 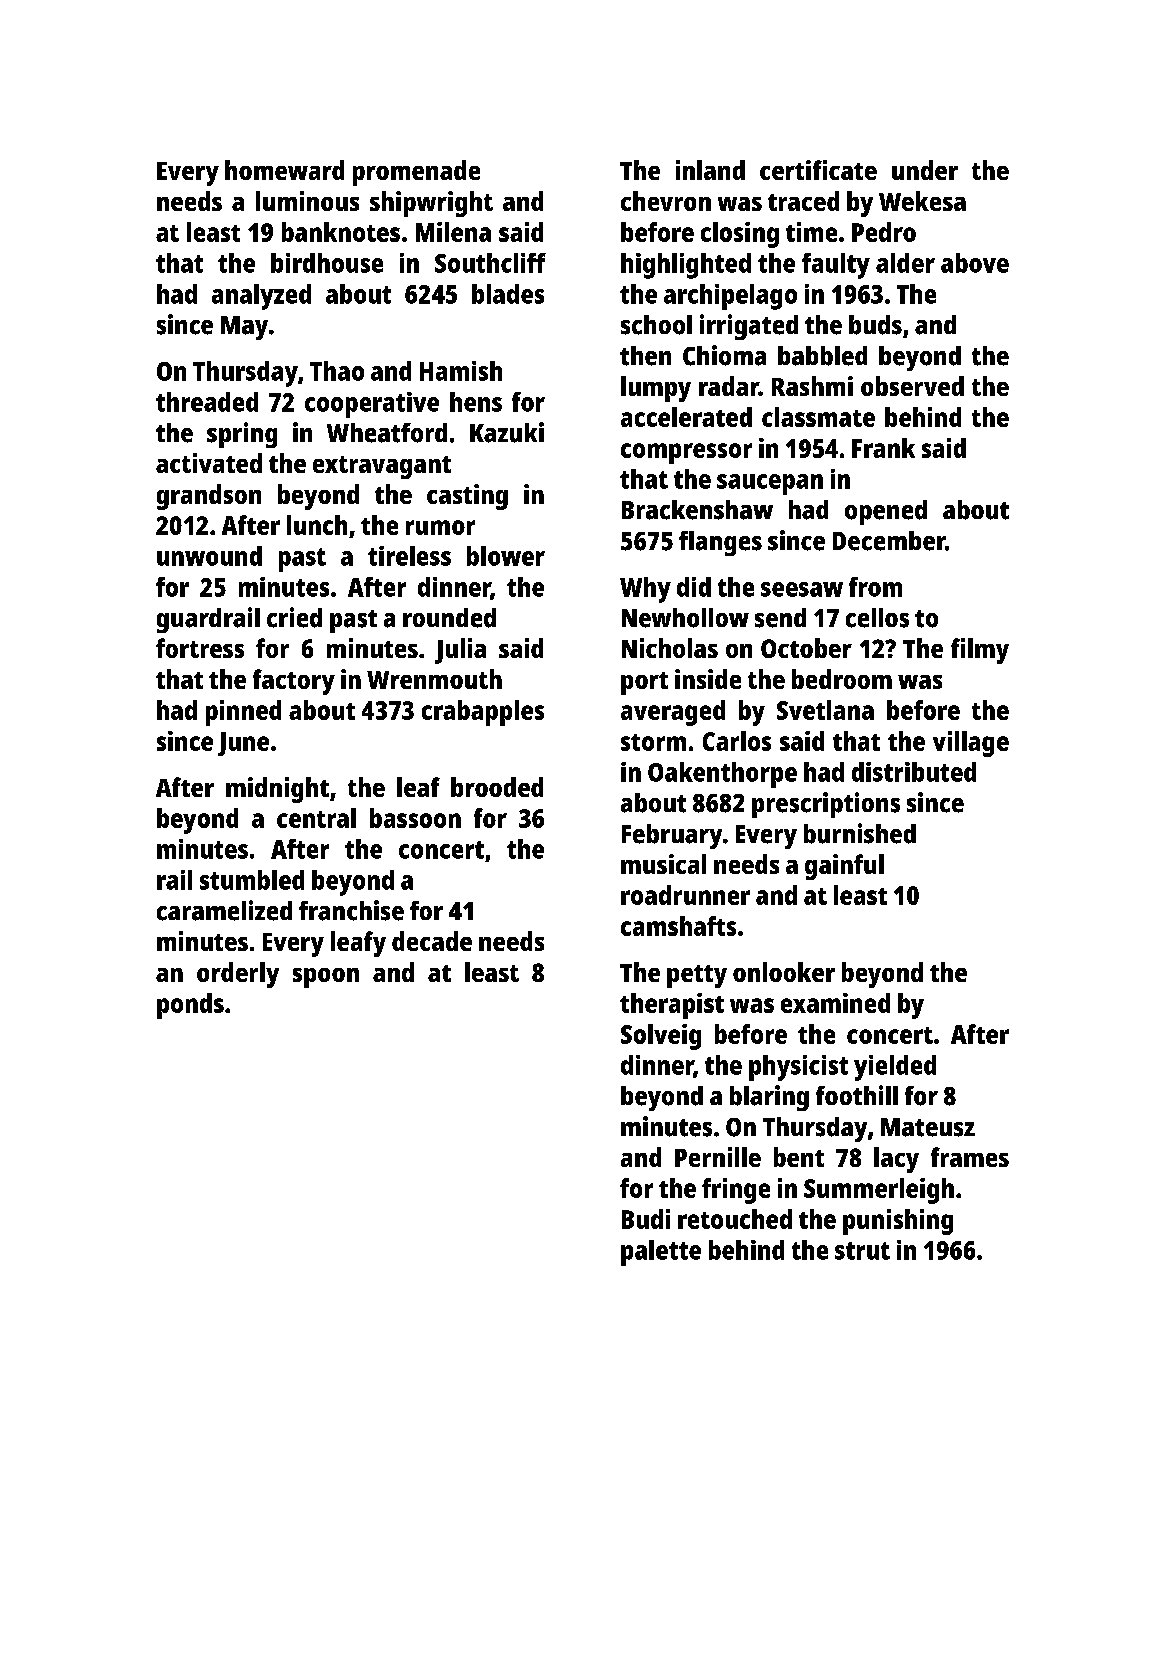 I want to click on promenade, so click(x=416, y=173).
